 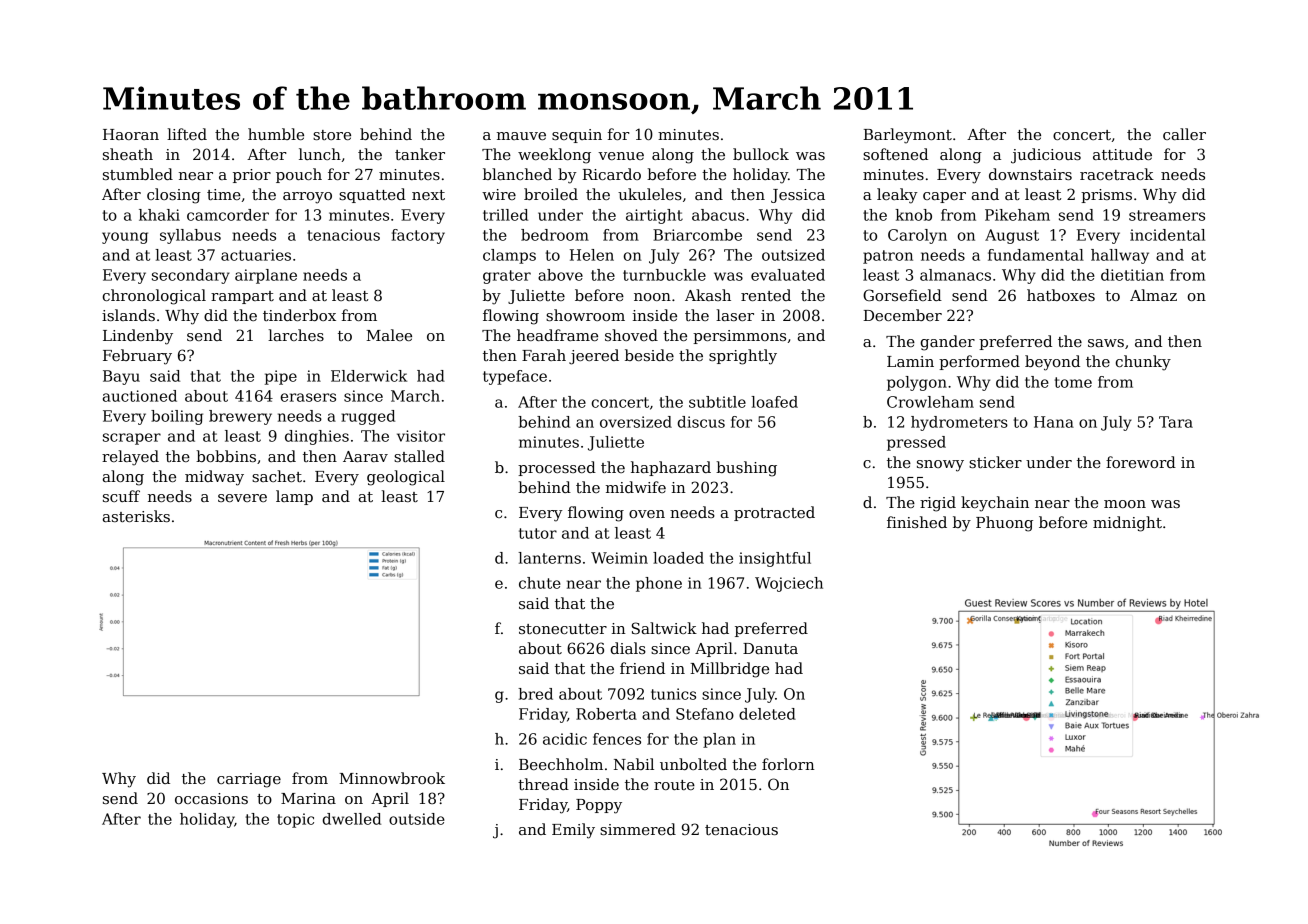 I want to click on judicious, so click(x=1046, y=156).
